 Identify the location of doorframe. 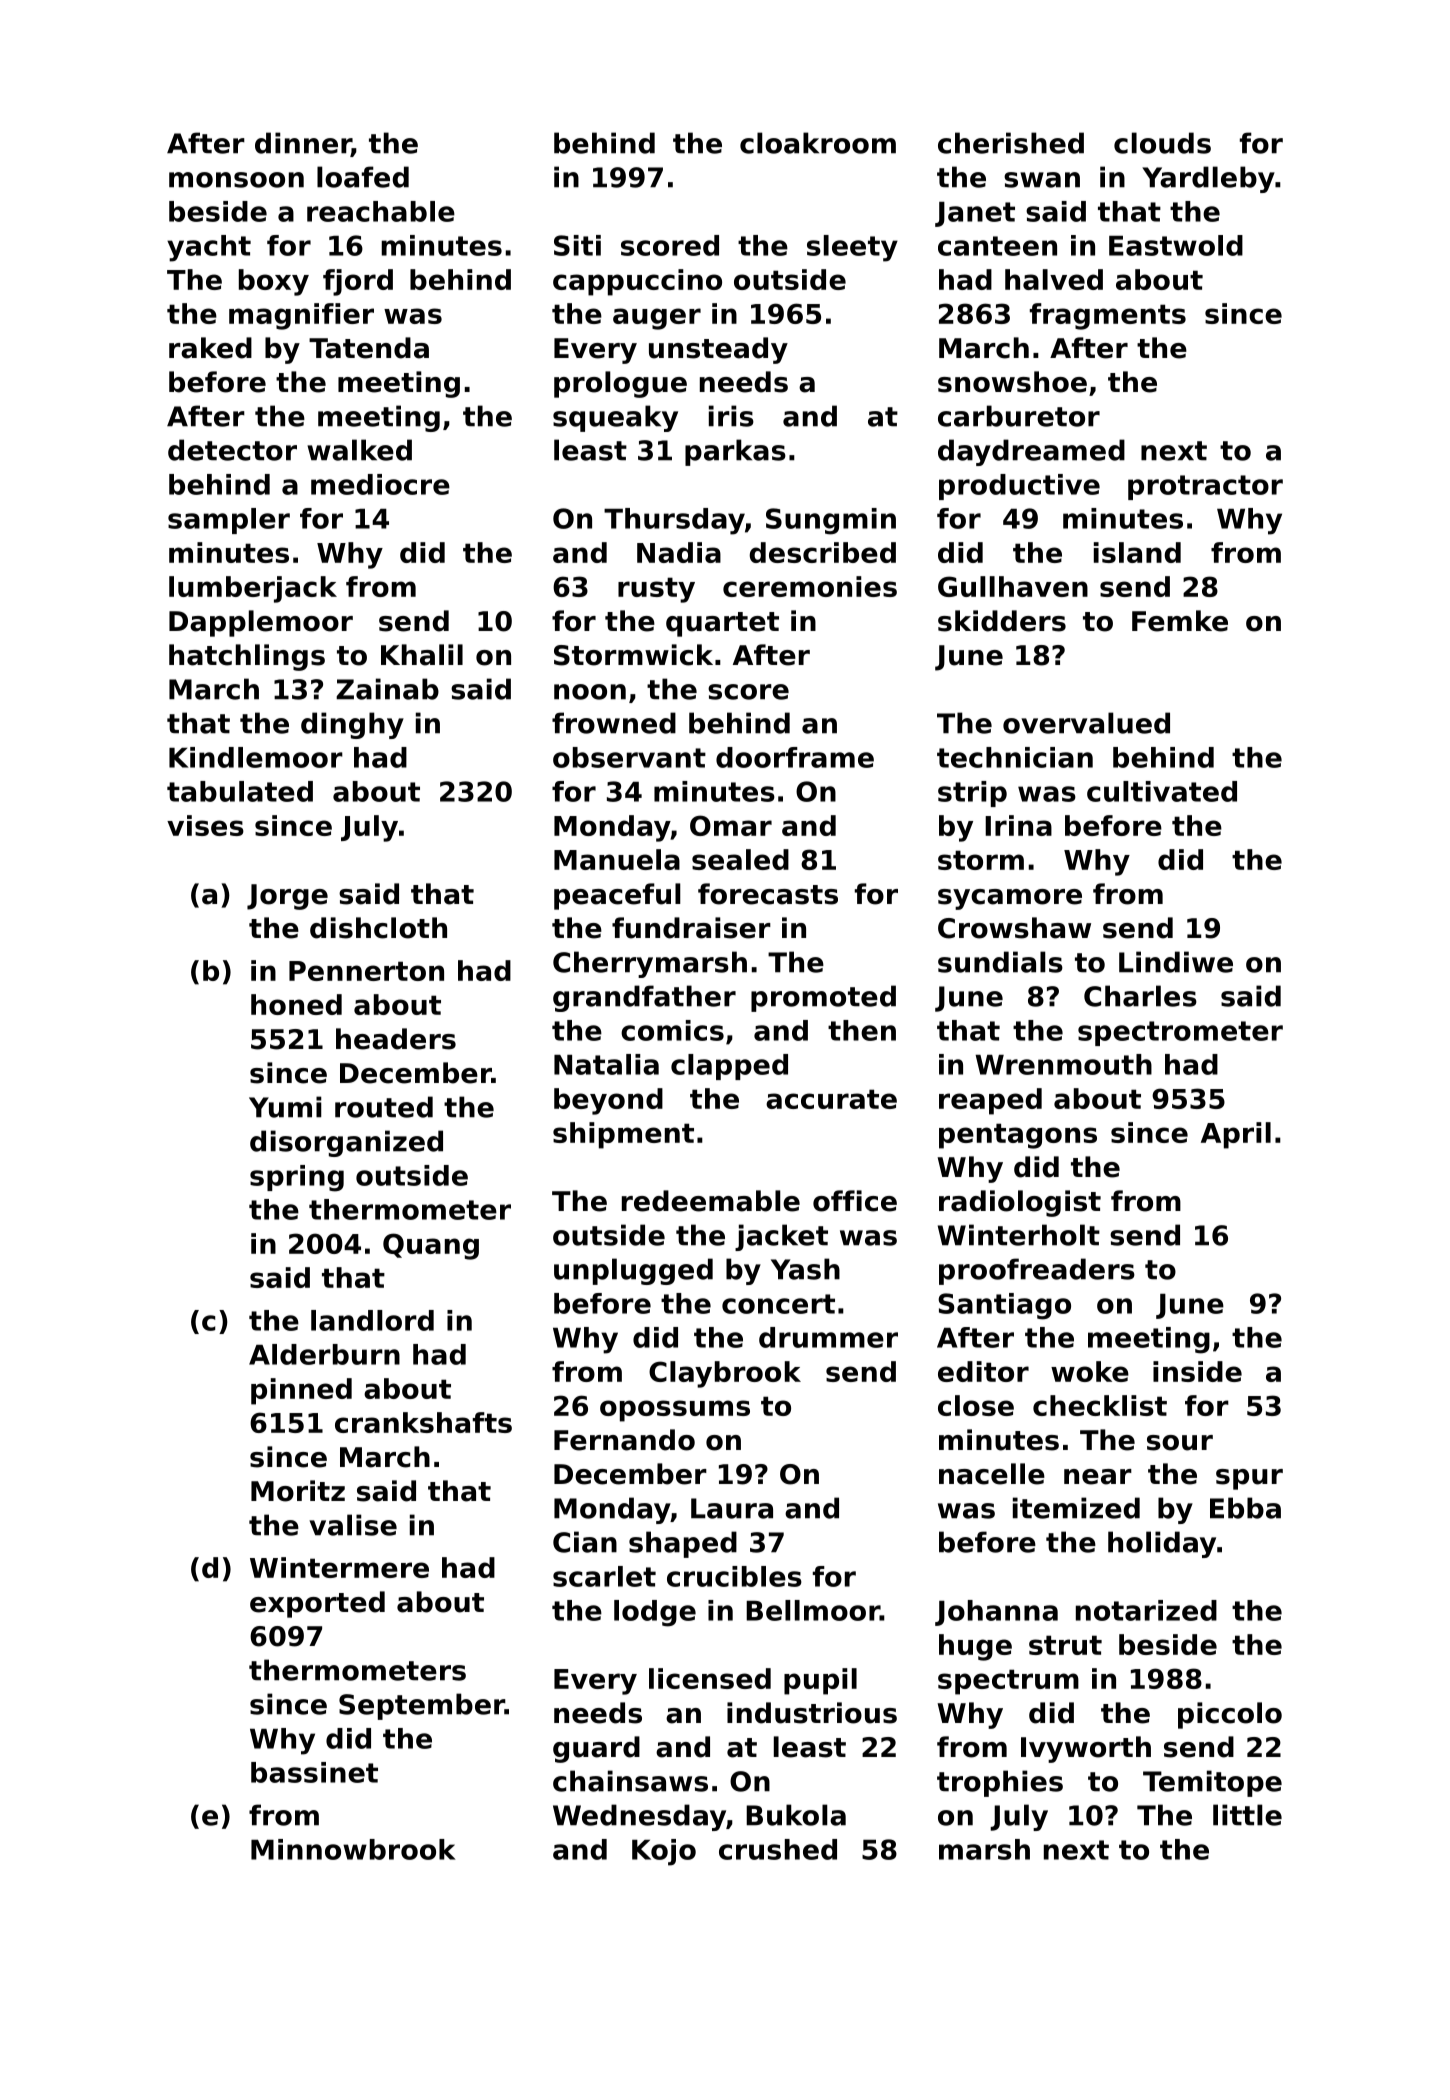
(795, 757).
